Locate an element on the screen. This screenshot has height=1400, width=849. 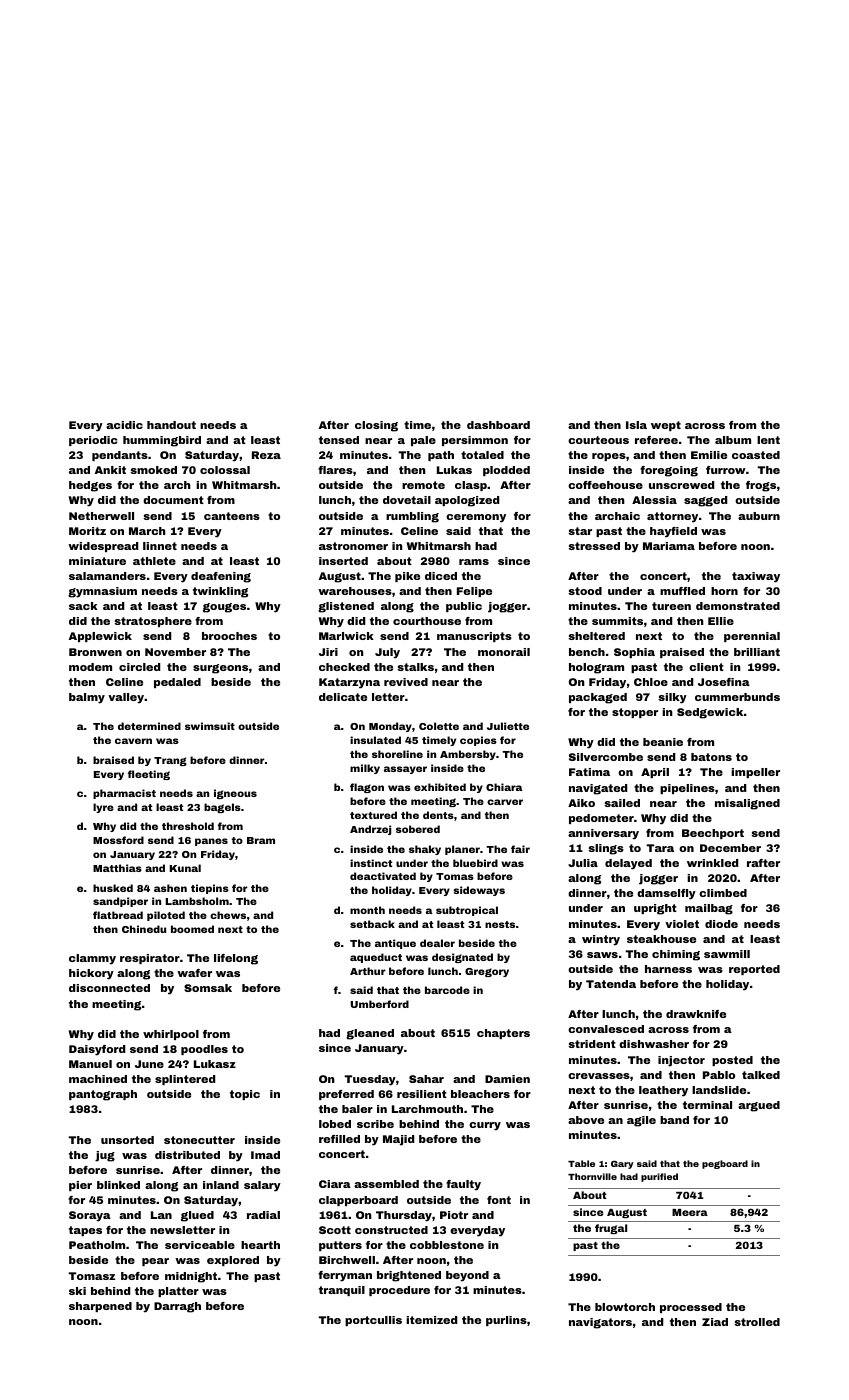
setback is located at coordinates (372, 924).
